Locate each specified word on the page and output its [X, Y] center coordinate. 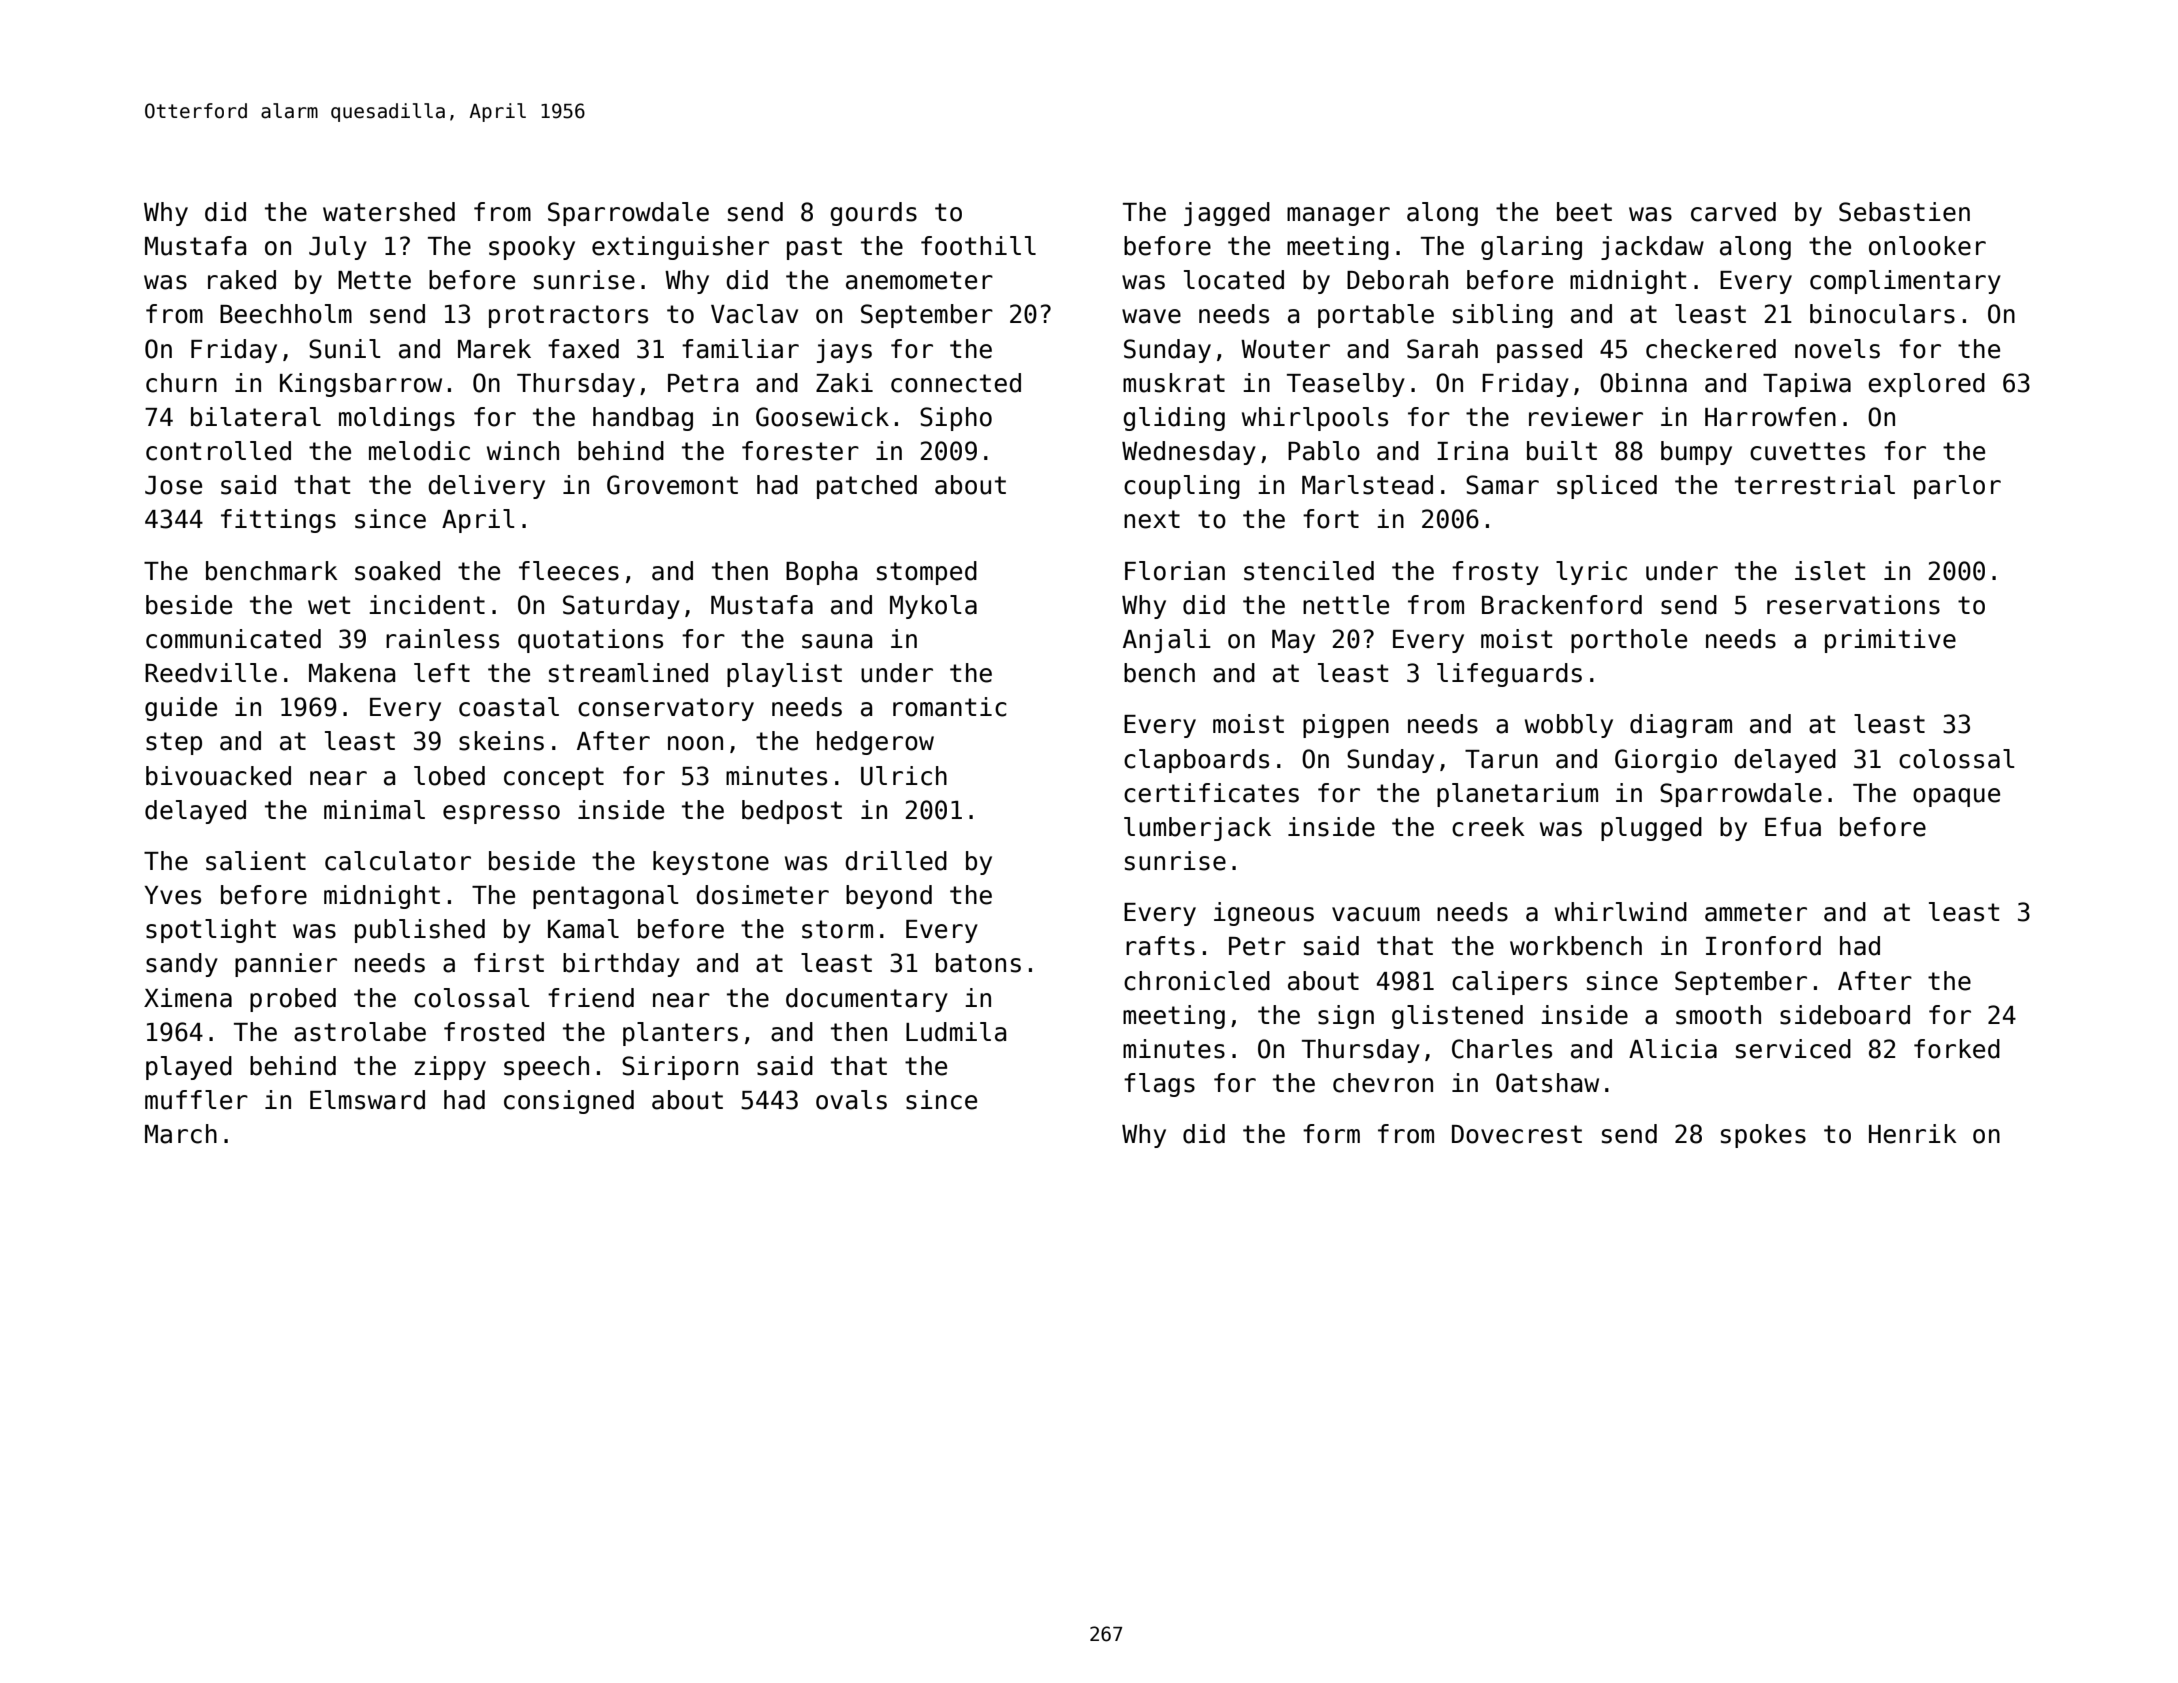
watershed [389, 212]
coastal [509, 707]
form [1331, 1134]
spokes [1763, 1136]
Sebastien [1904, 212]
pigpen [1346, 726]
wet [329, 605]
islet [1830, 571]
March [181, 1134]
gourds [873, 214]
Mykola [933, 607]
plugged [1651, 829]
